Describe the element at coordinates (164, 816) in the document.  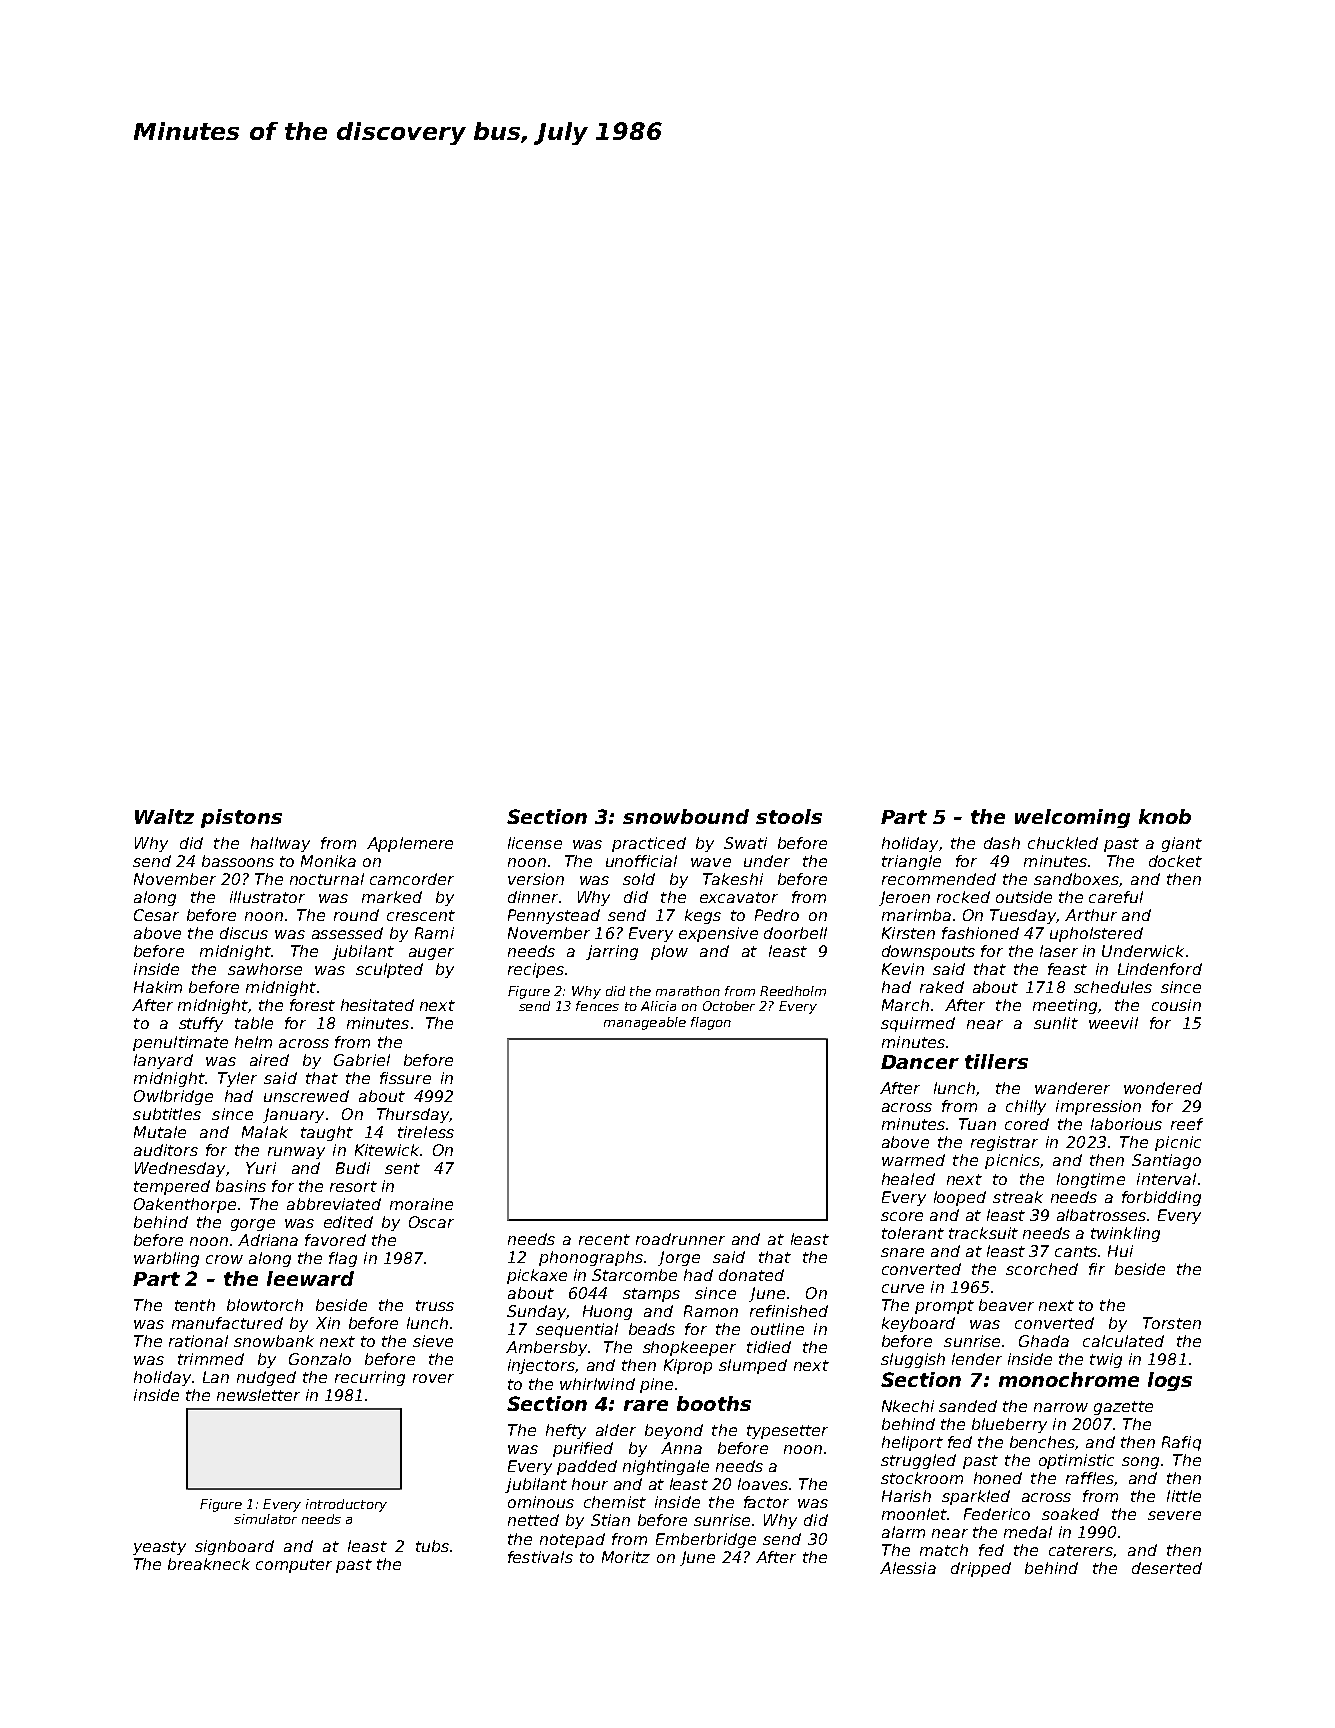
I see `Waltz` at that location.
